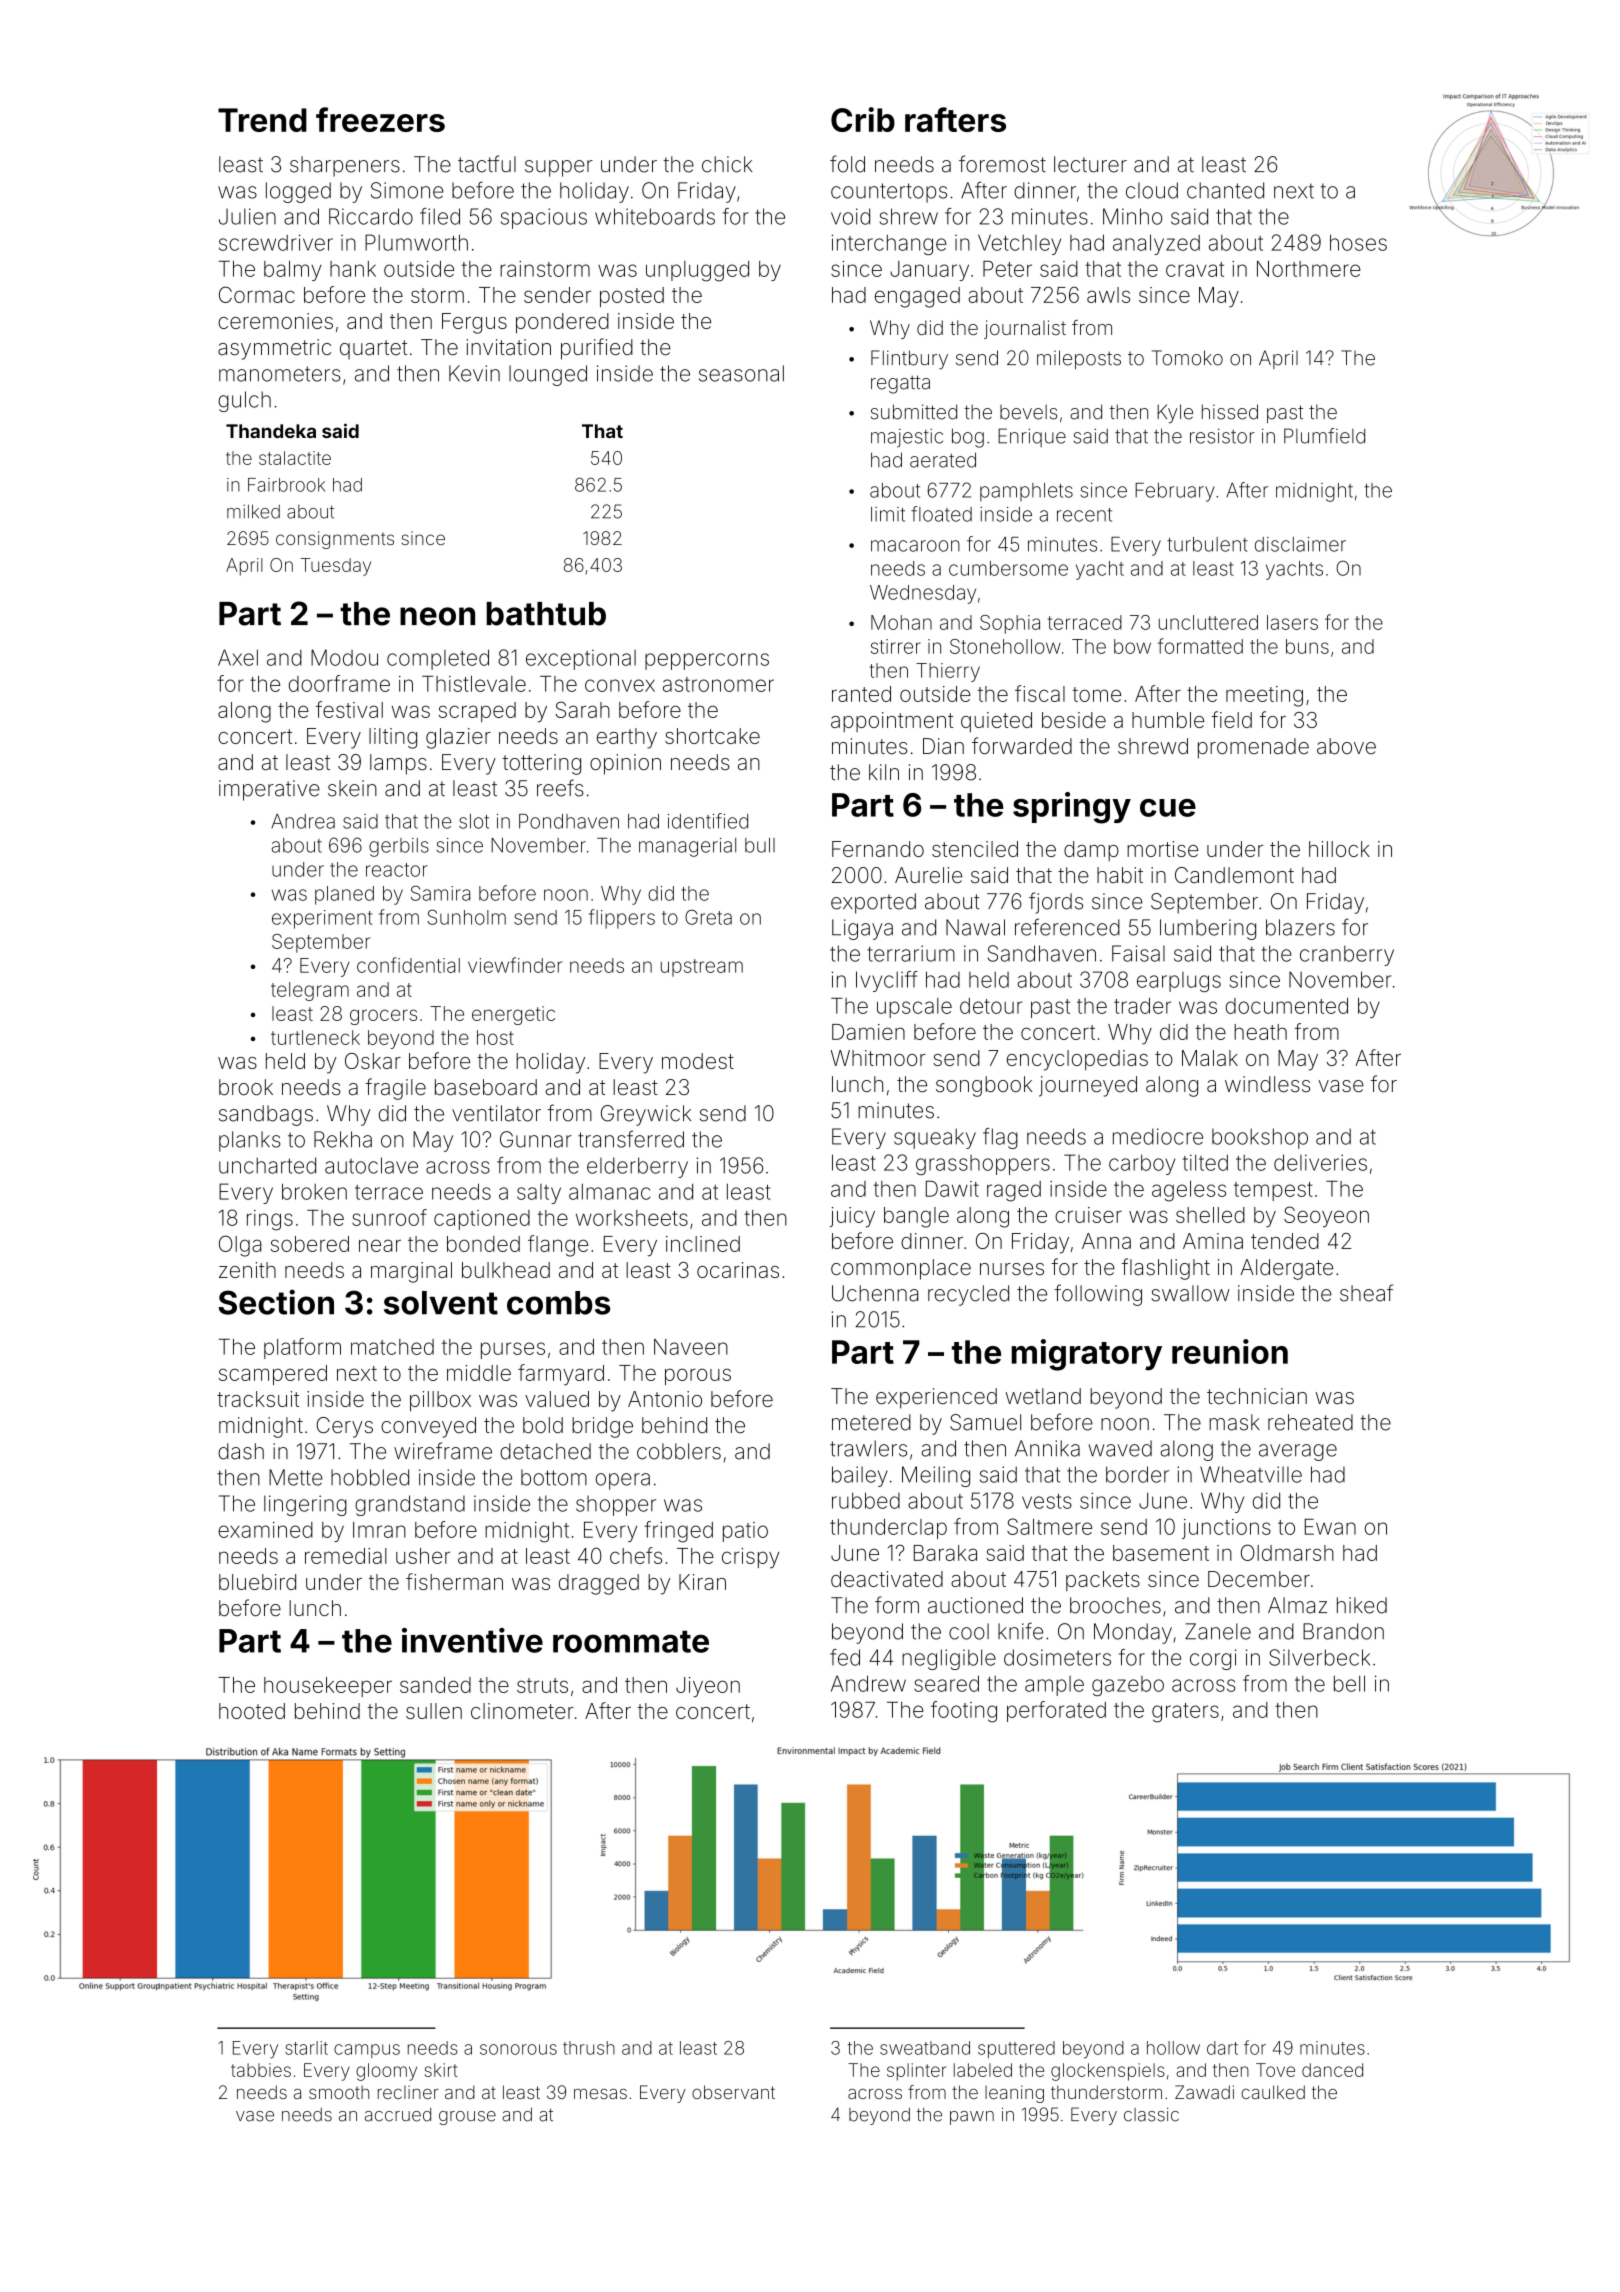 This document has width=1620, height=2292. What do you see at coordinates (1208, 622) in the document?
I see `uncluttered` at bounding box center [1208, 622].
